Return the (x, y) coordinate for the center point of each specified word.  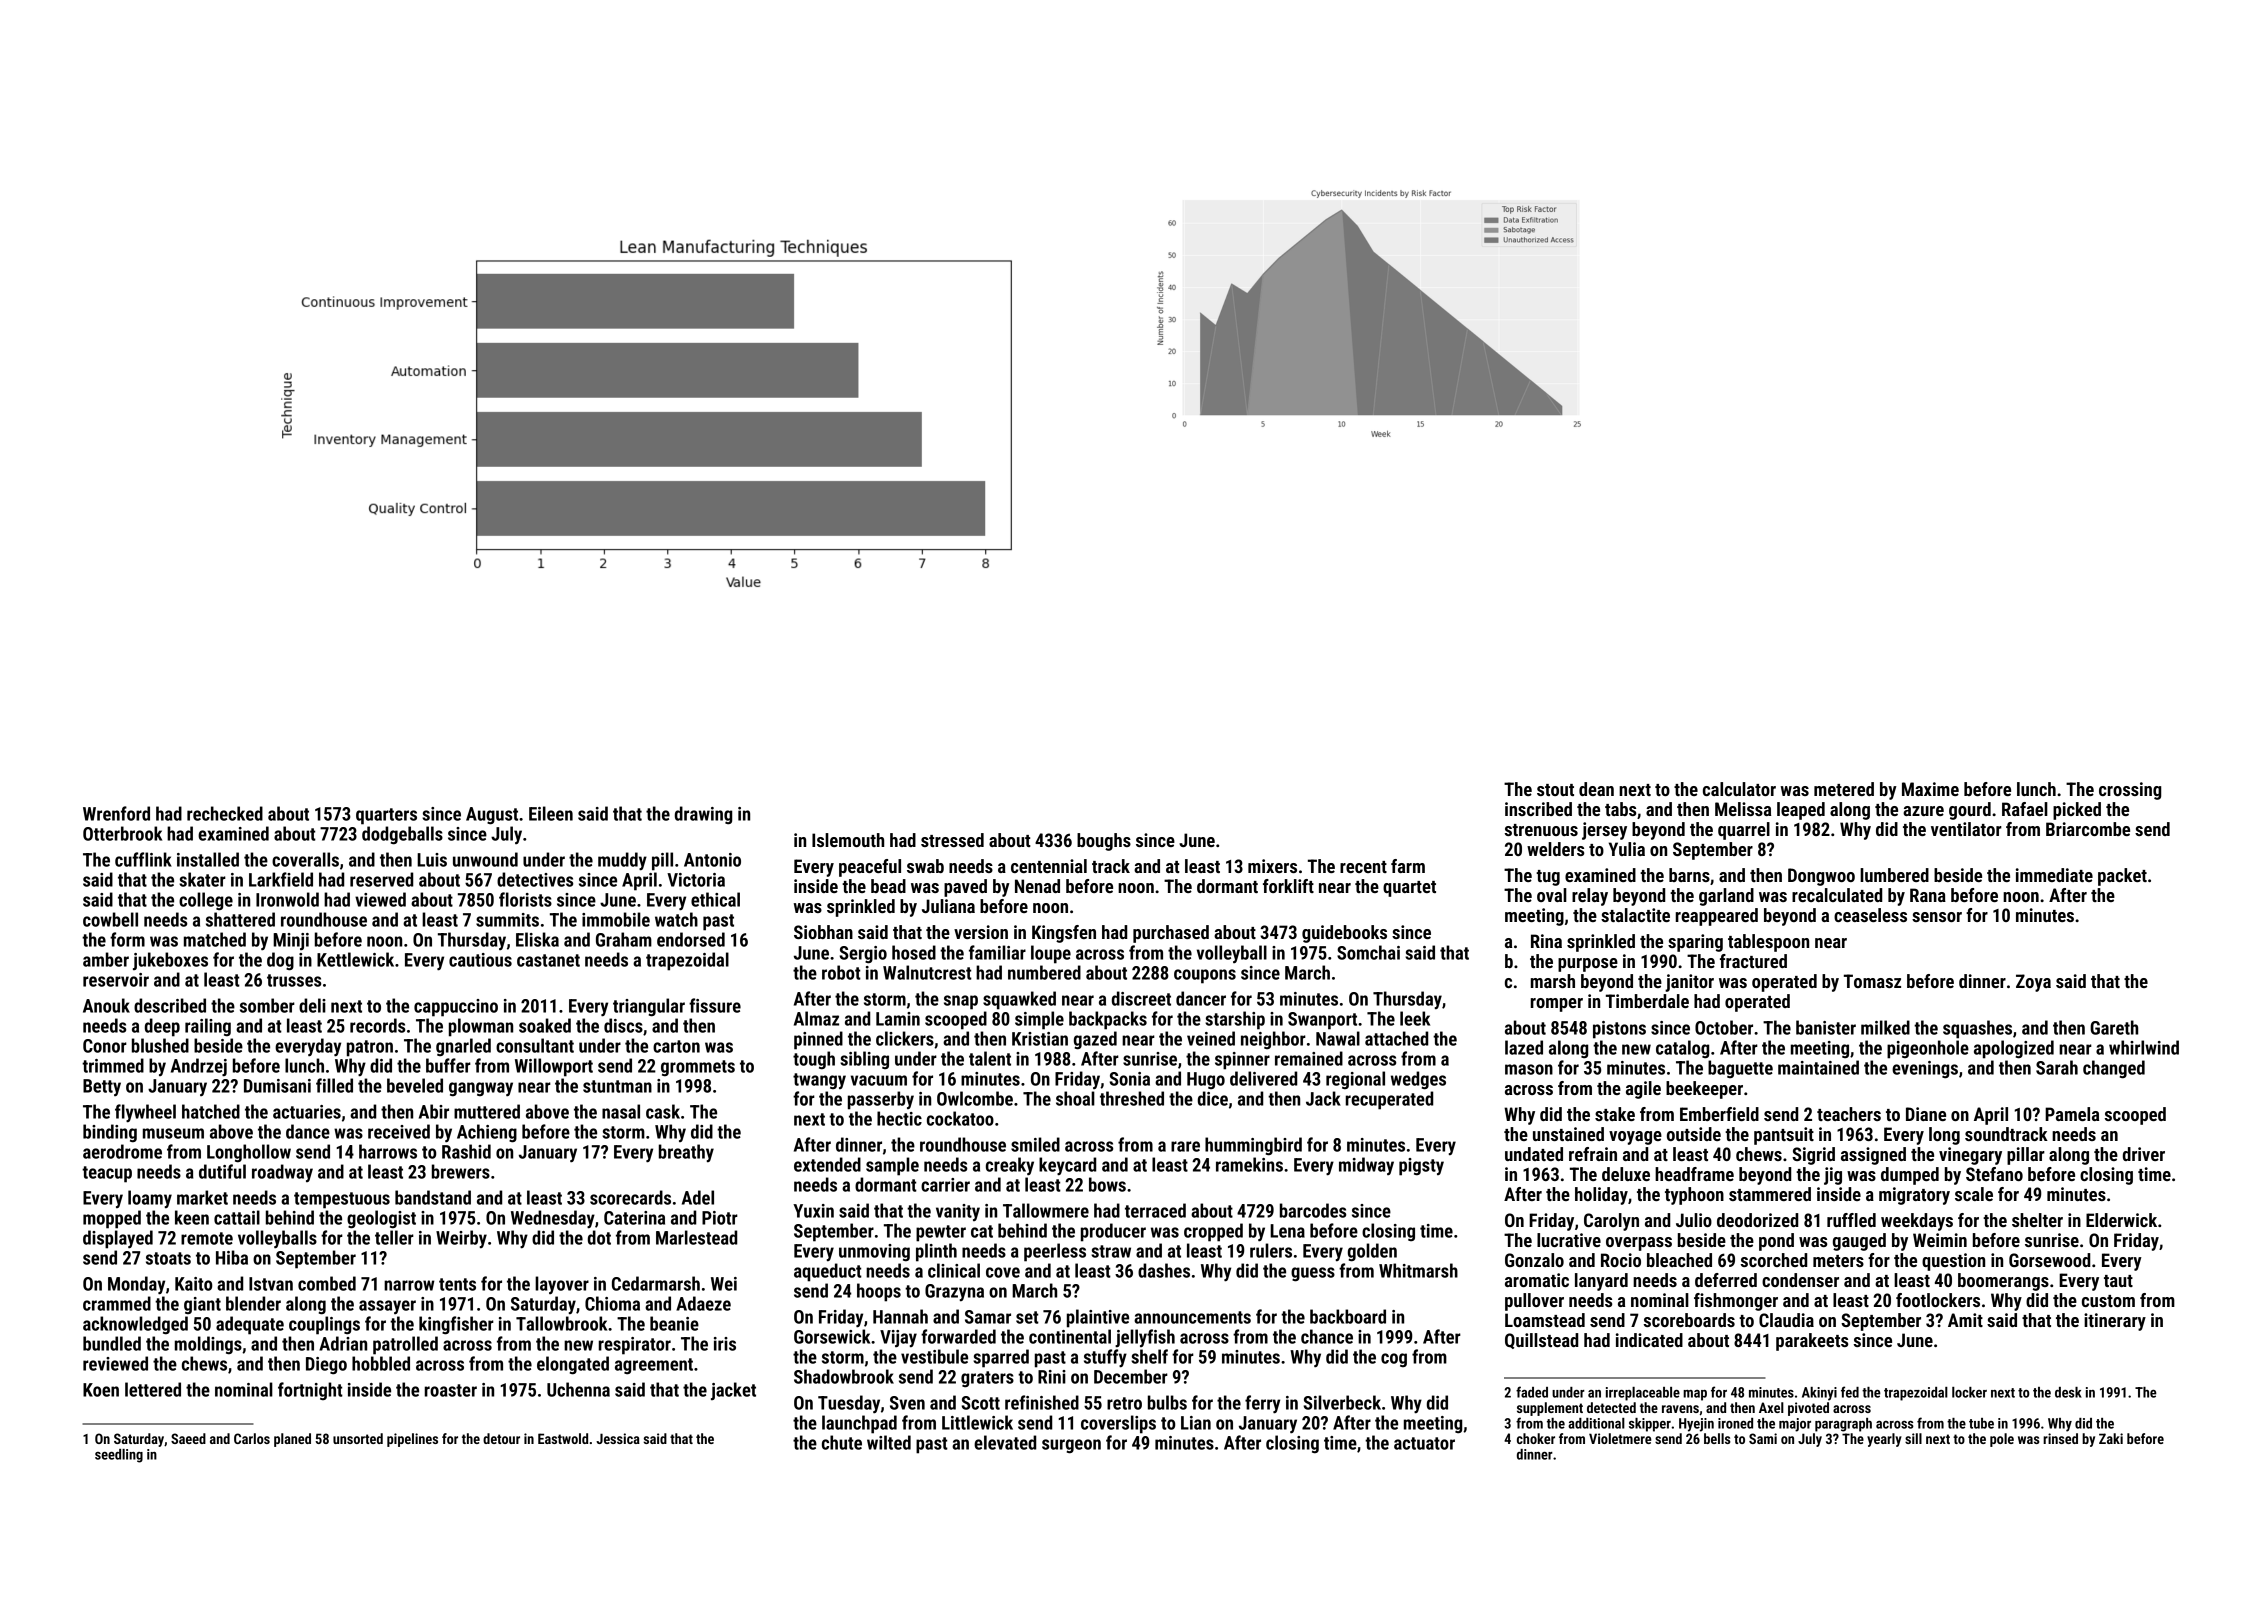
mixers (1272, 866)
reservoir (116, 980)
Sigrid (1813, 1156)
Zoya (2033, 983)
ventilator (1966, 829)
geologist (381, 1219)
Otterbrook (122, 833)
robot (841, 972)
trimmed (113, 1065)
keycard (1067, 1166)
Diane (1926, 1114)
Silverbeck (1342, 1402)
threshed (1132, 1098)
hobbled (381, 1363)
